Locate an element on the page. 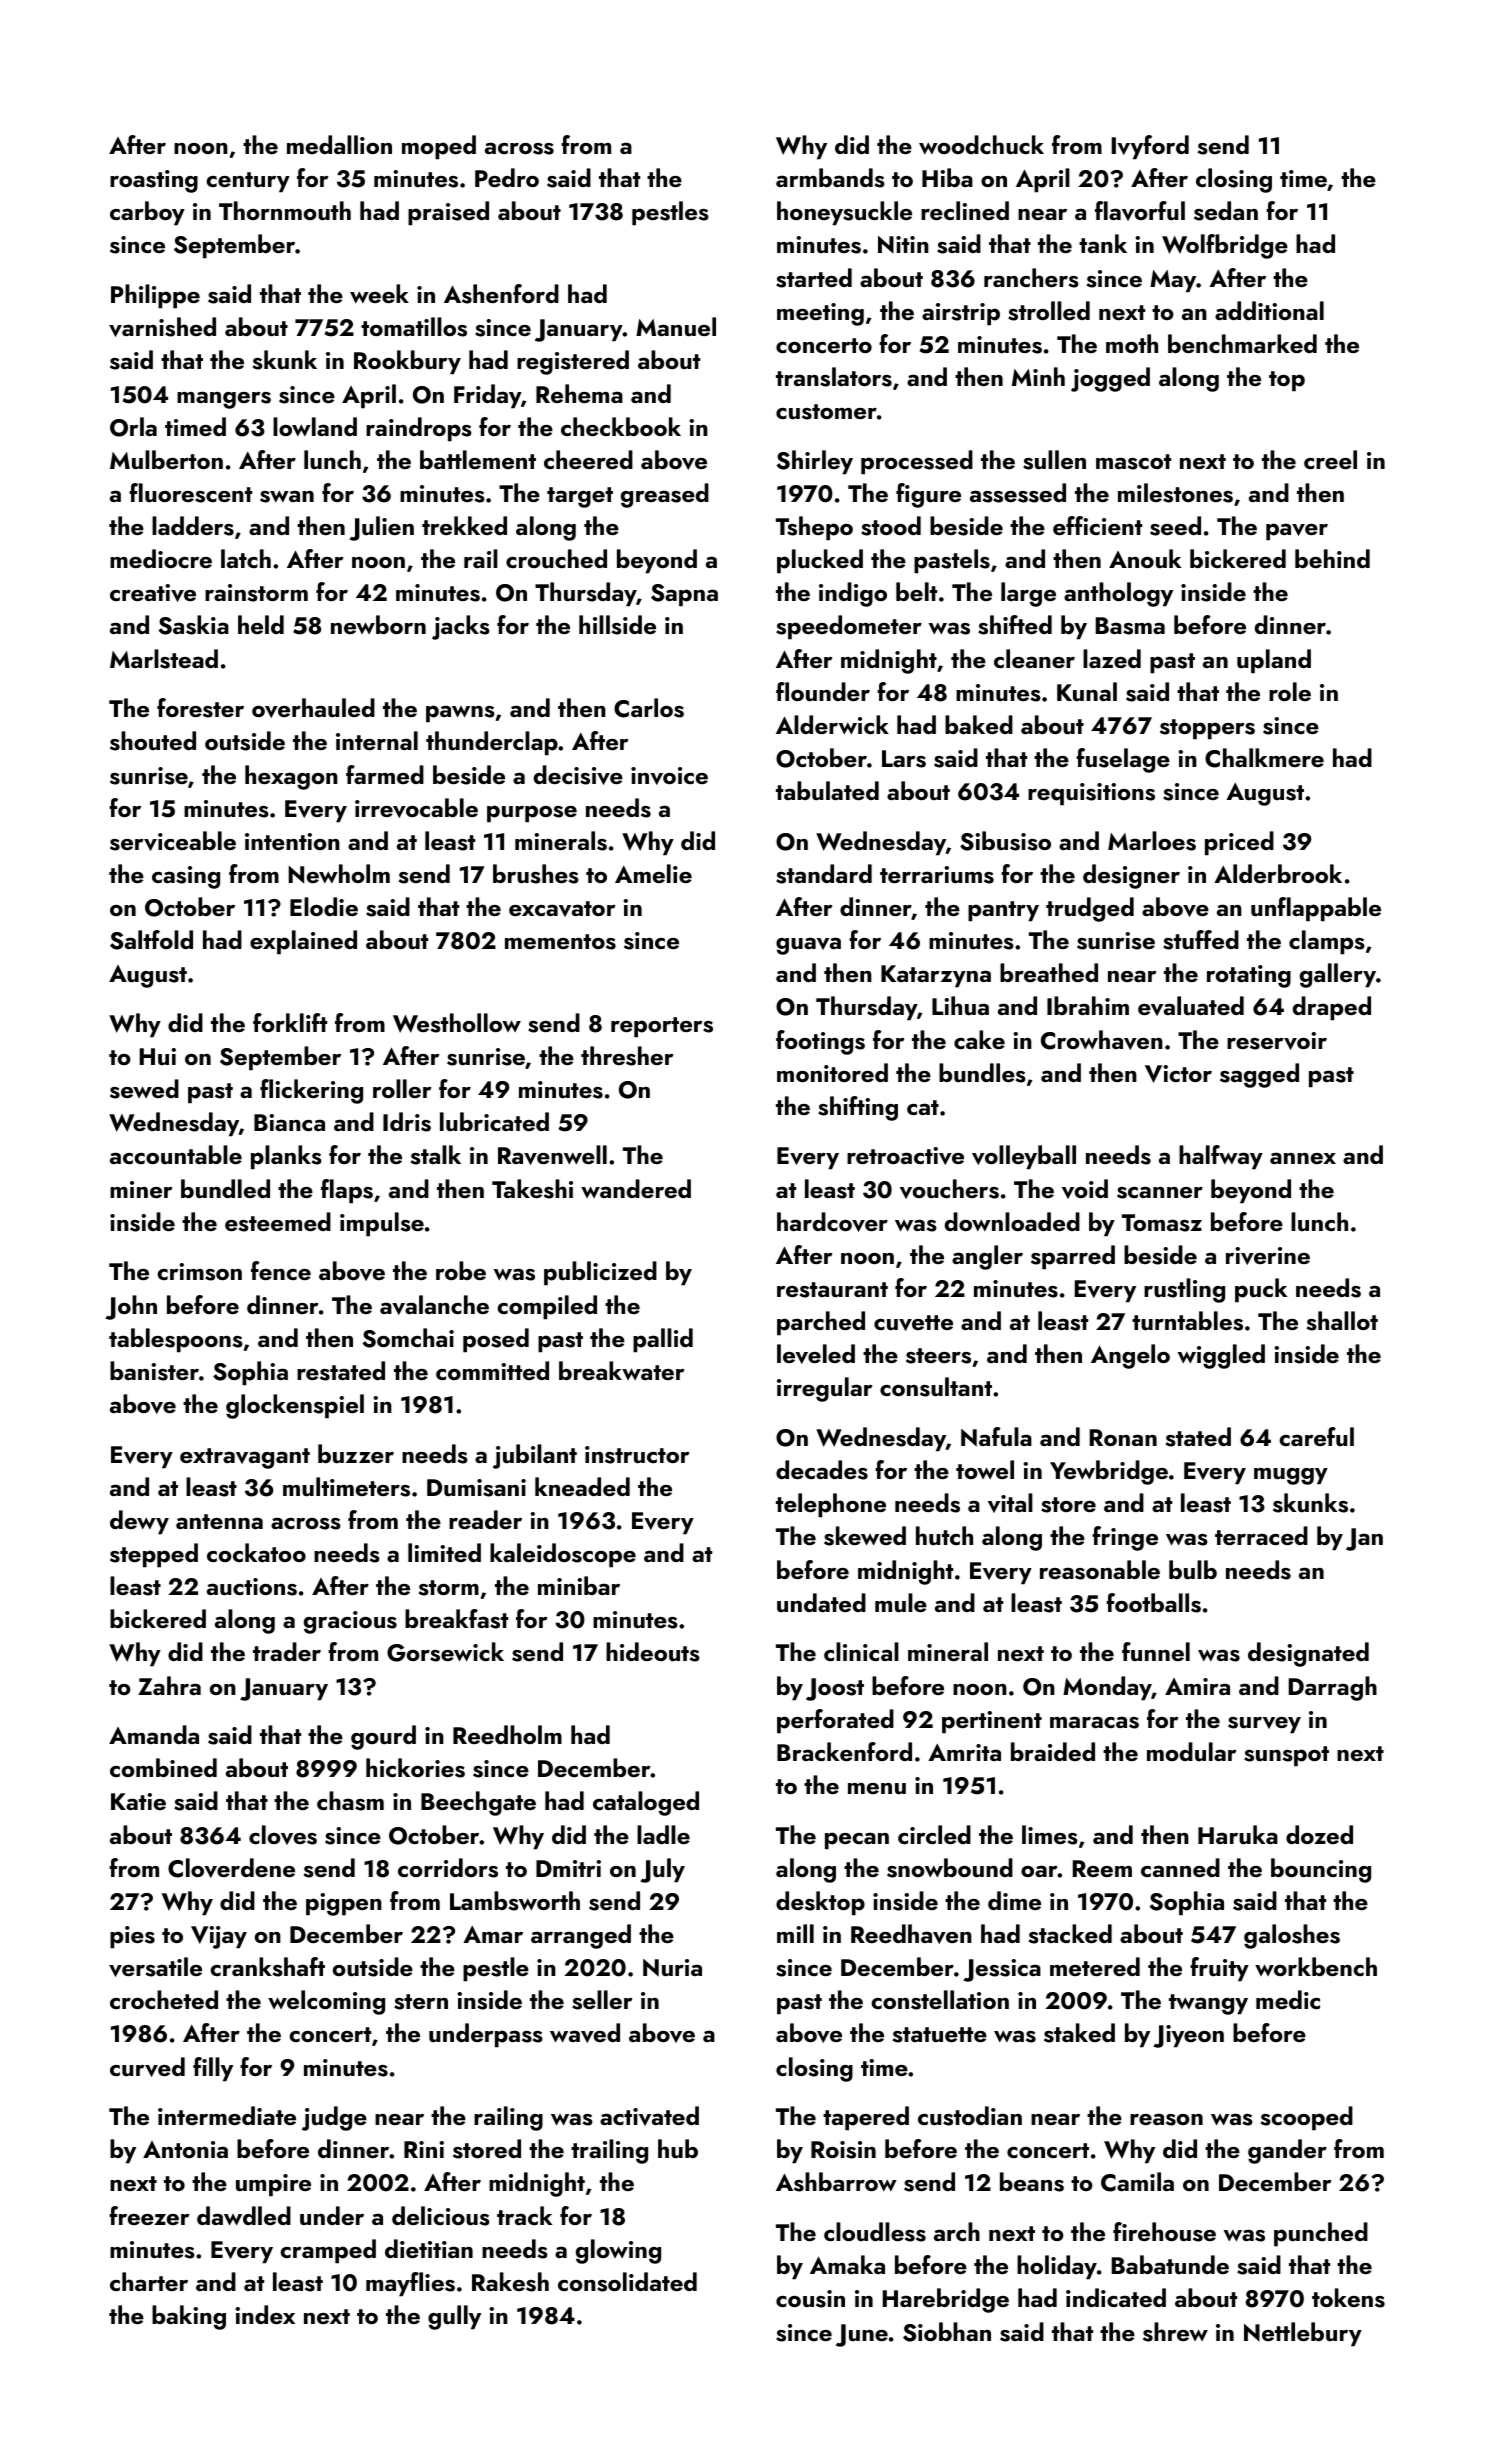 This page has height=2464, width=1496. gander is located at coordinates (1287, 2151).
